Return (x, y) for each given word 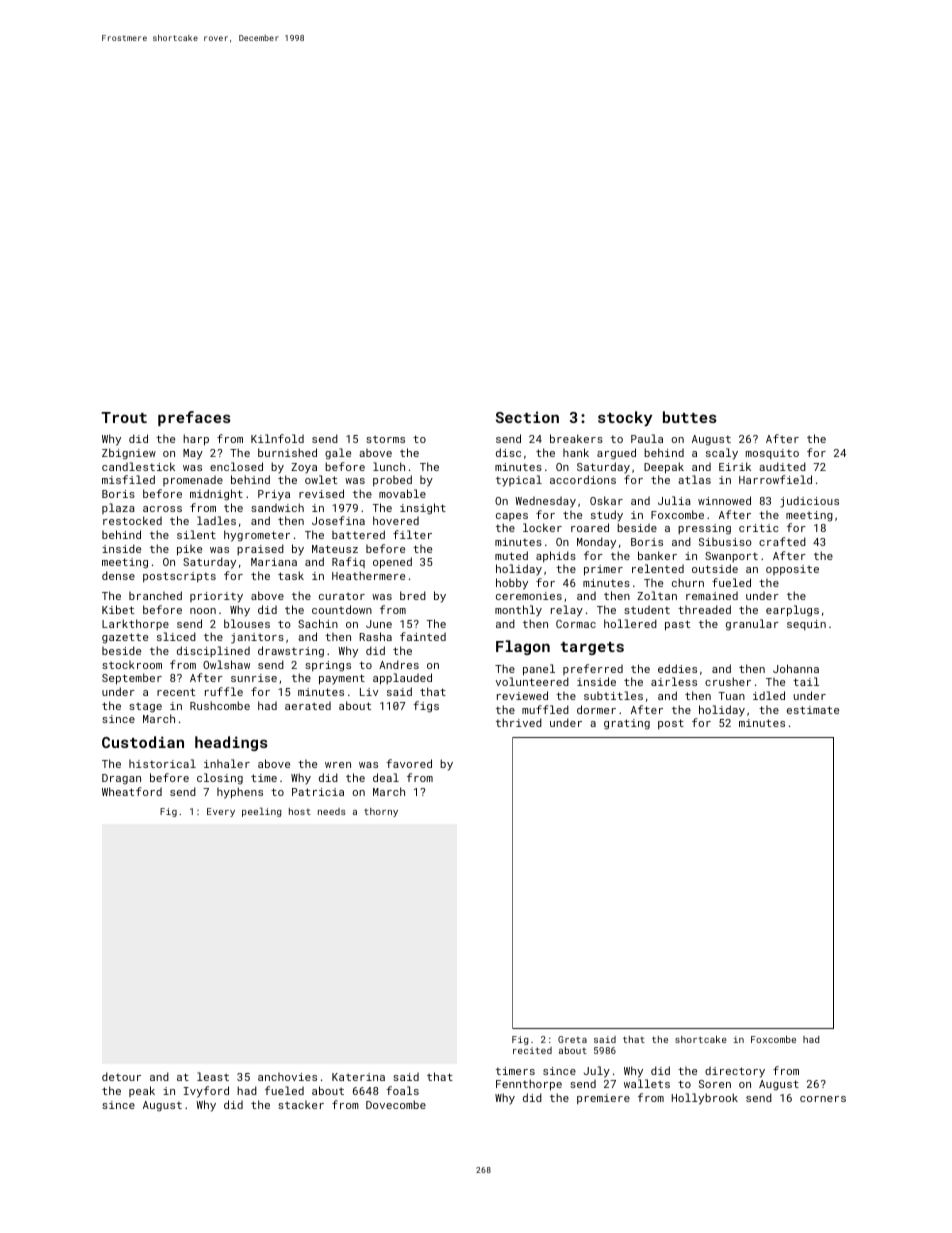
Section (527, 417)
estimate (813, 710)
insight (423, 509)
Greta (572, 1039)
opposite (792, 570)
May (193, 454)
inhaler (227, 763)
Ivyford (206, 1092)
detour (121, 1076)
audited (782, 466)
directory (735, 1072)
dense (118, 575)
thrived (519, 722)
